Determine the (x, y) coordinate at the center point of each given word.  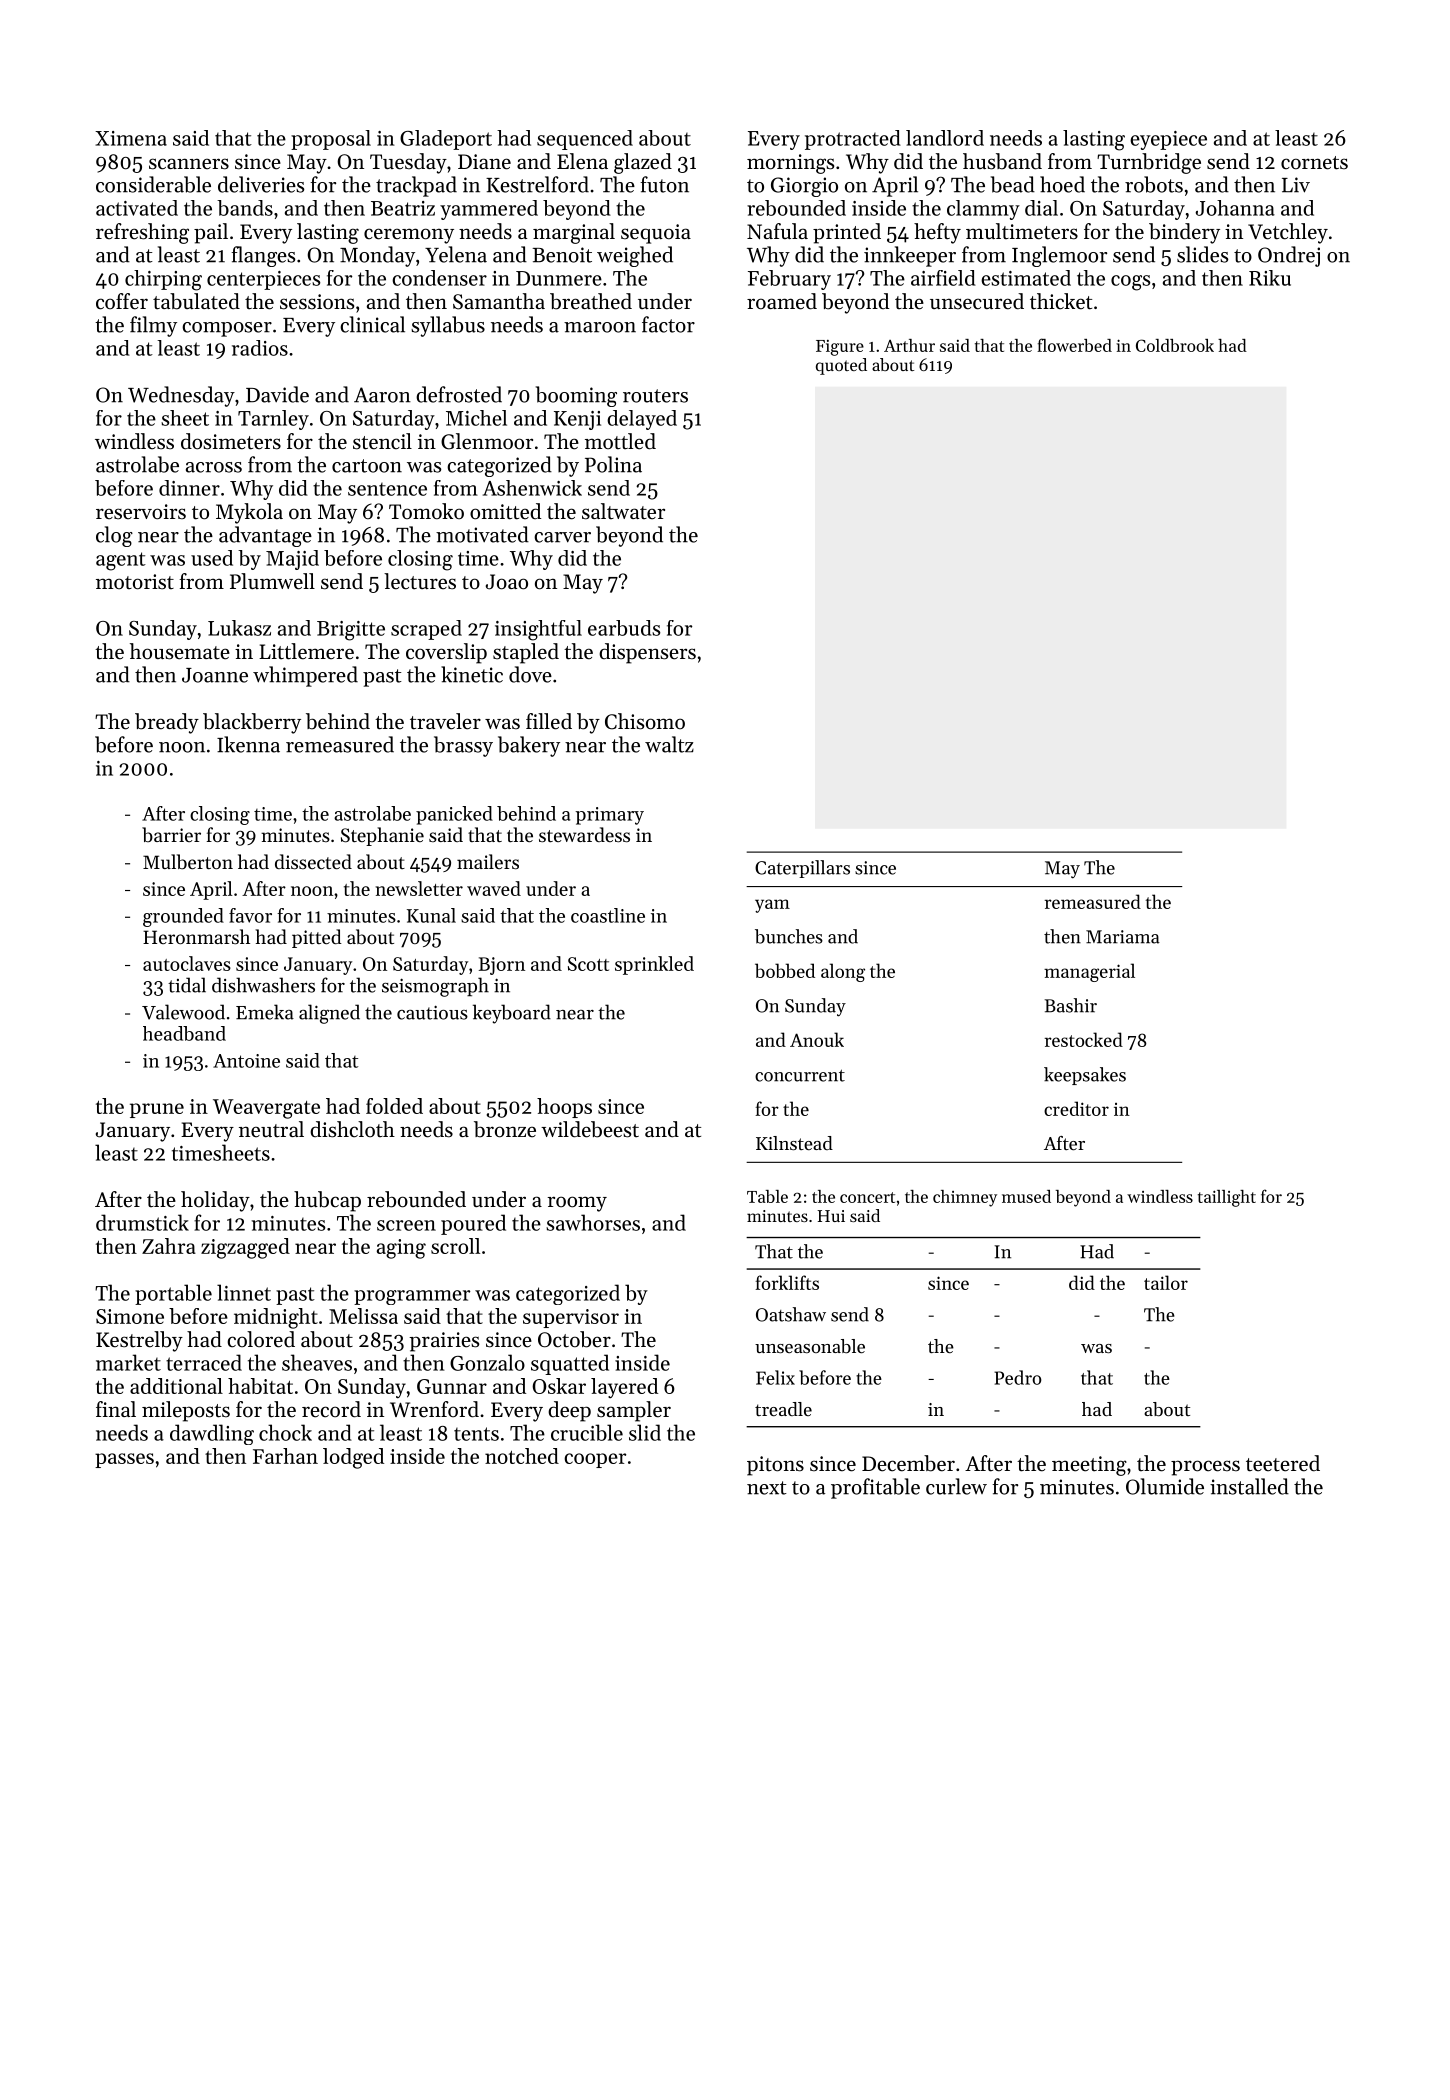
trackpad (416, 186)
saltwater (623, 511)
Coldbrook (1175, 345)
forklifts (787, 1282)
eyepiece (1168, 140)
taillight (1227, 1198)
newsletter (419, 888)
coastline (608, 915)
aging (401, 1249)
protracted (853, 140)
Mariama (1123, 937)
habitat (260, 1386)
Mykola (249, 513)
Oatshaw (791, 1314)
